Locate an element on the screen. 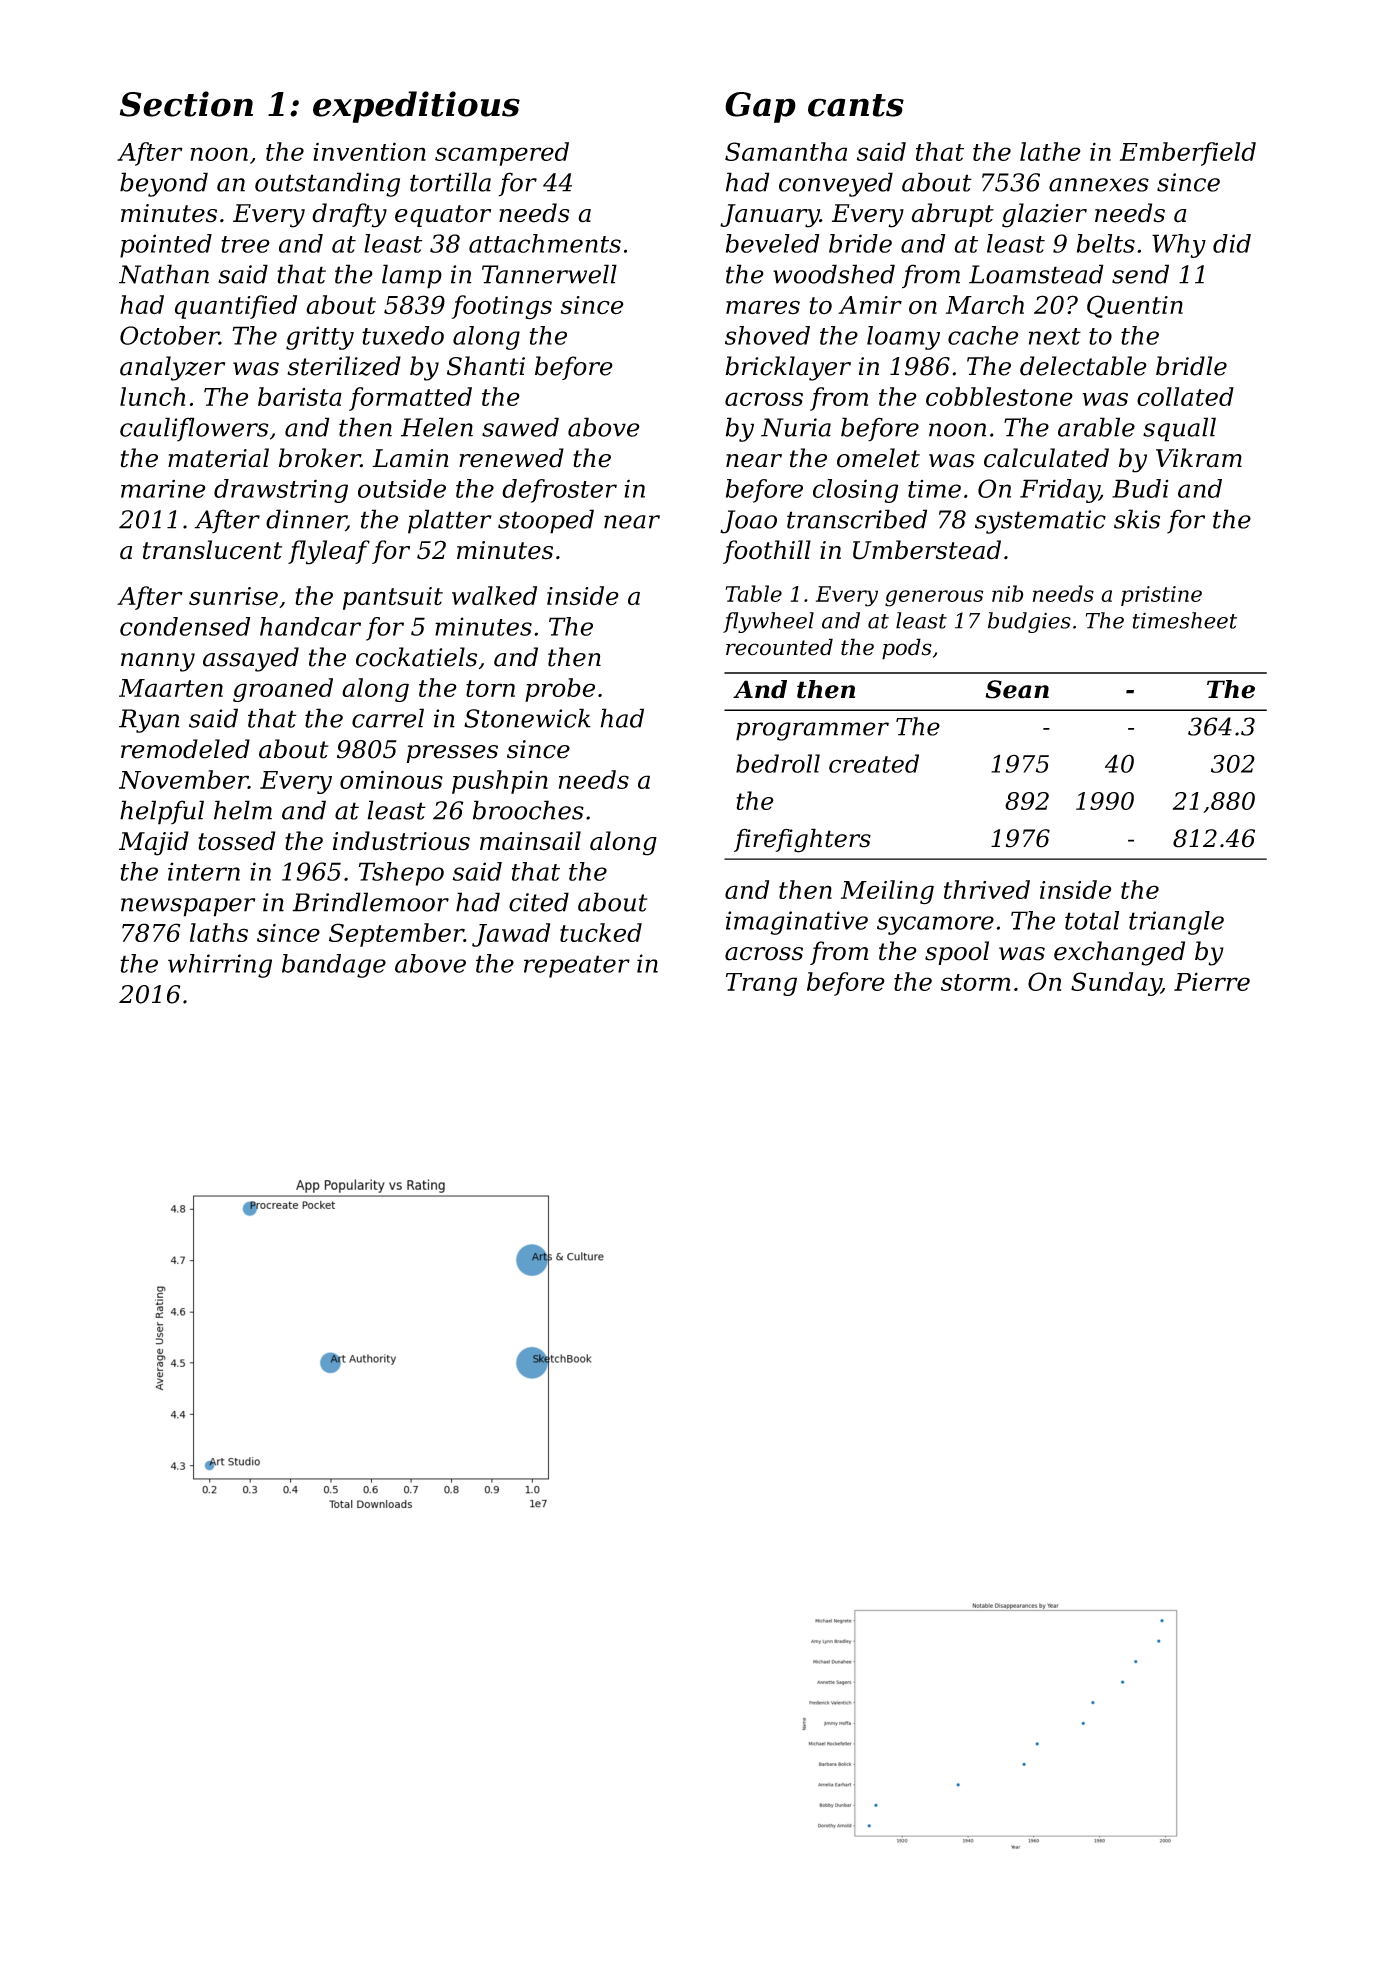 This screenshot has height=1969, width=1386. formatted is located at coordinates (410, 399).
